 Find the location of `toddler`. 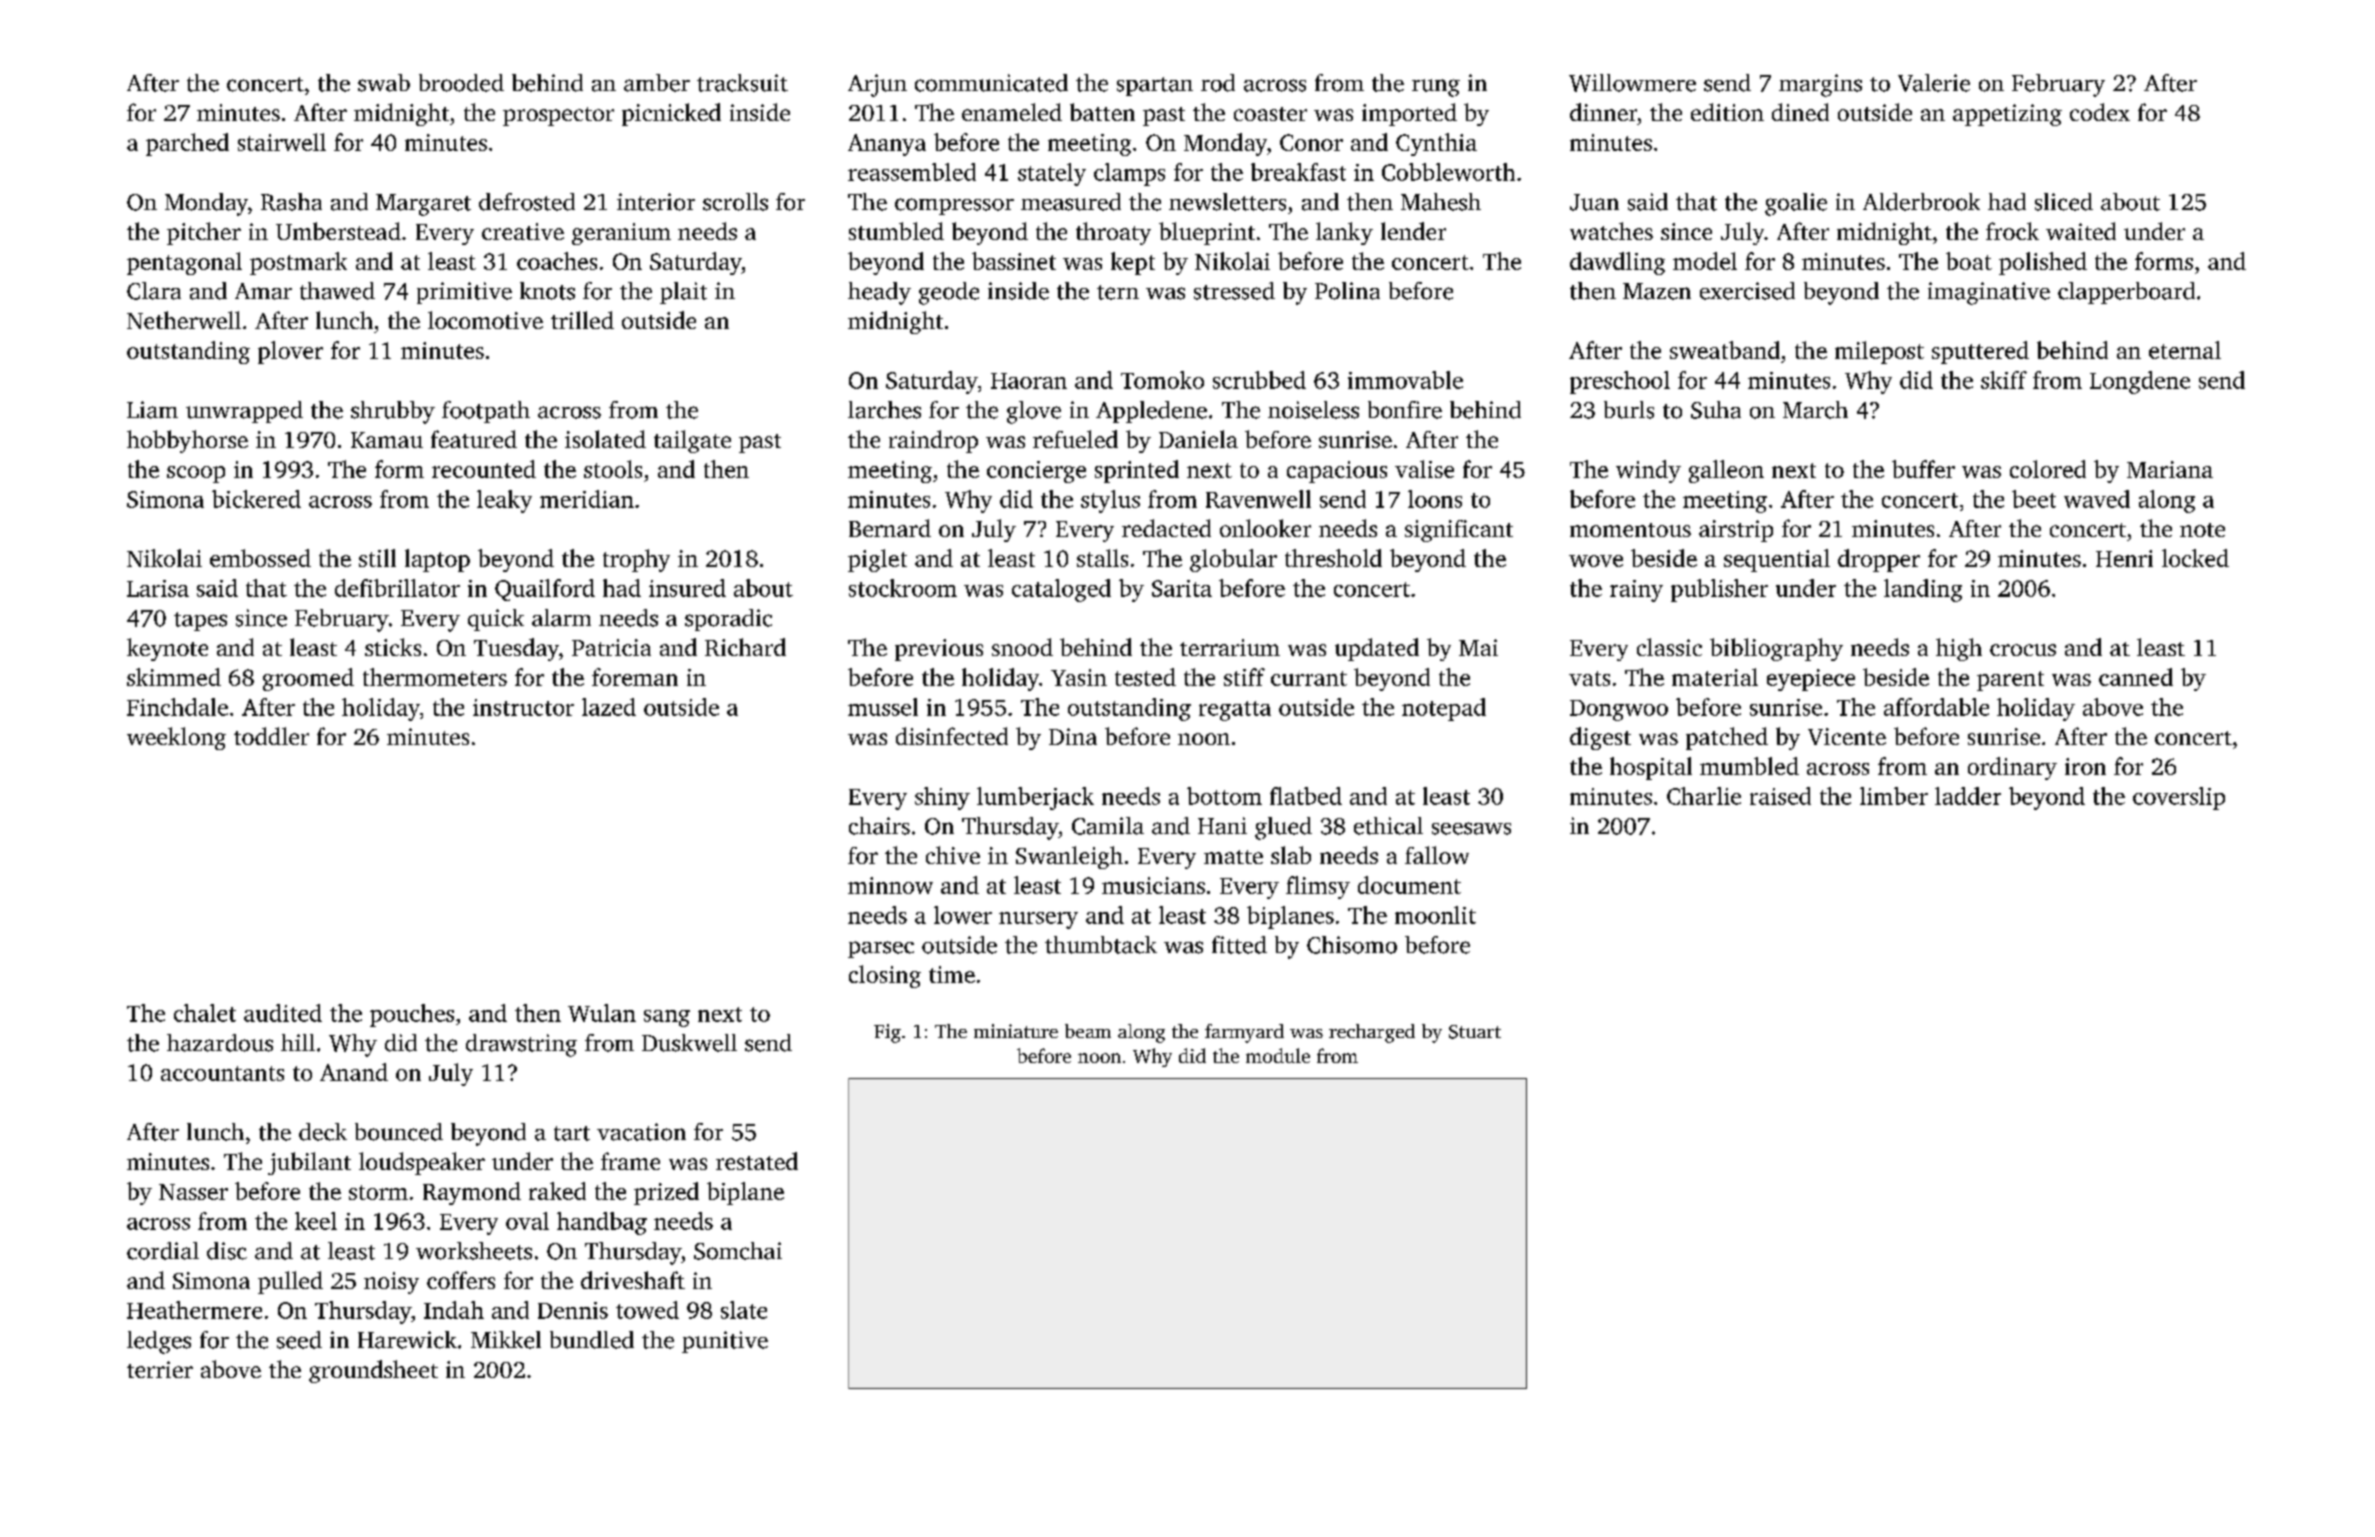

toddler is located at coordinates (271, 736).
